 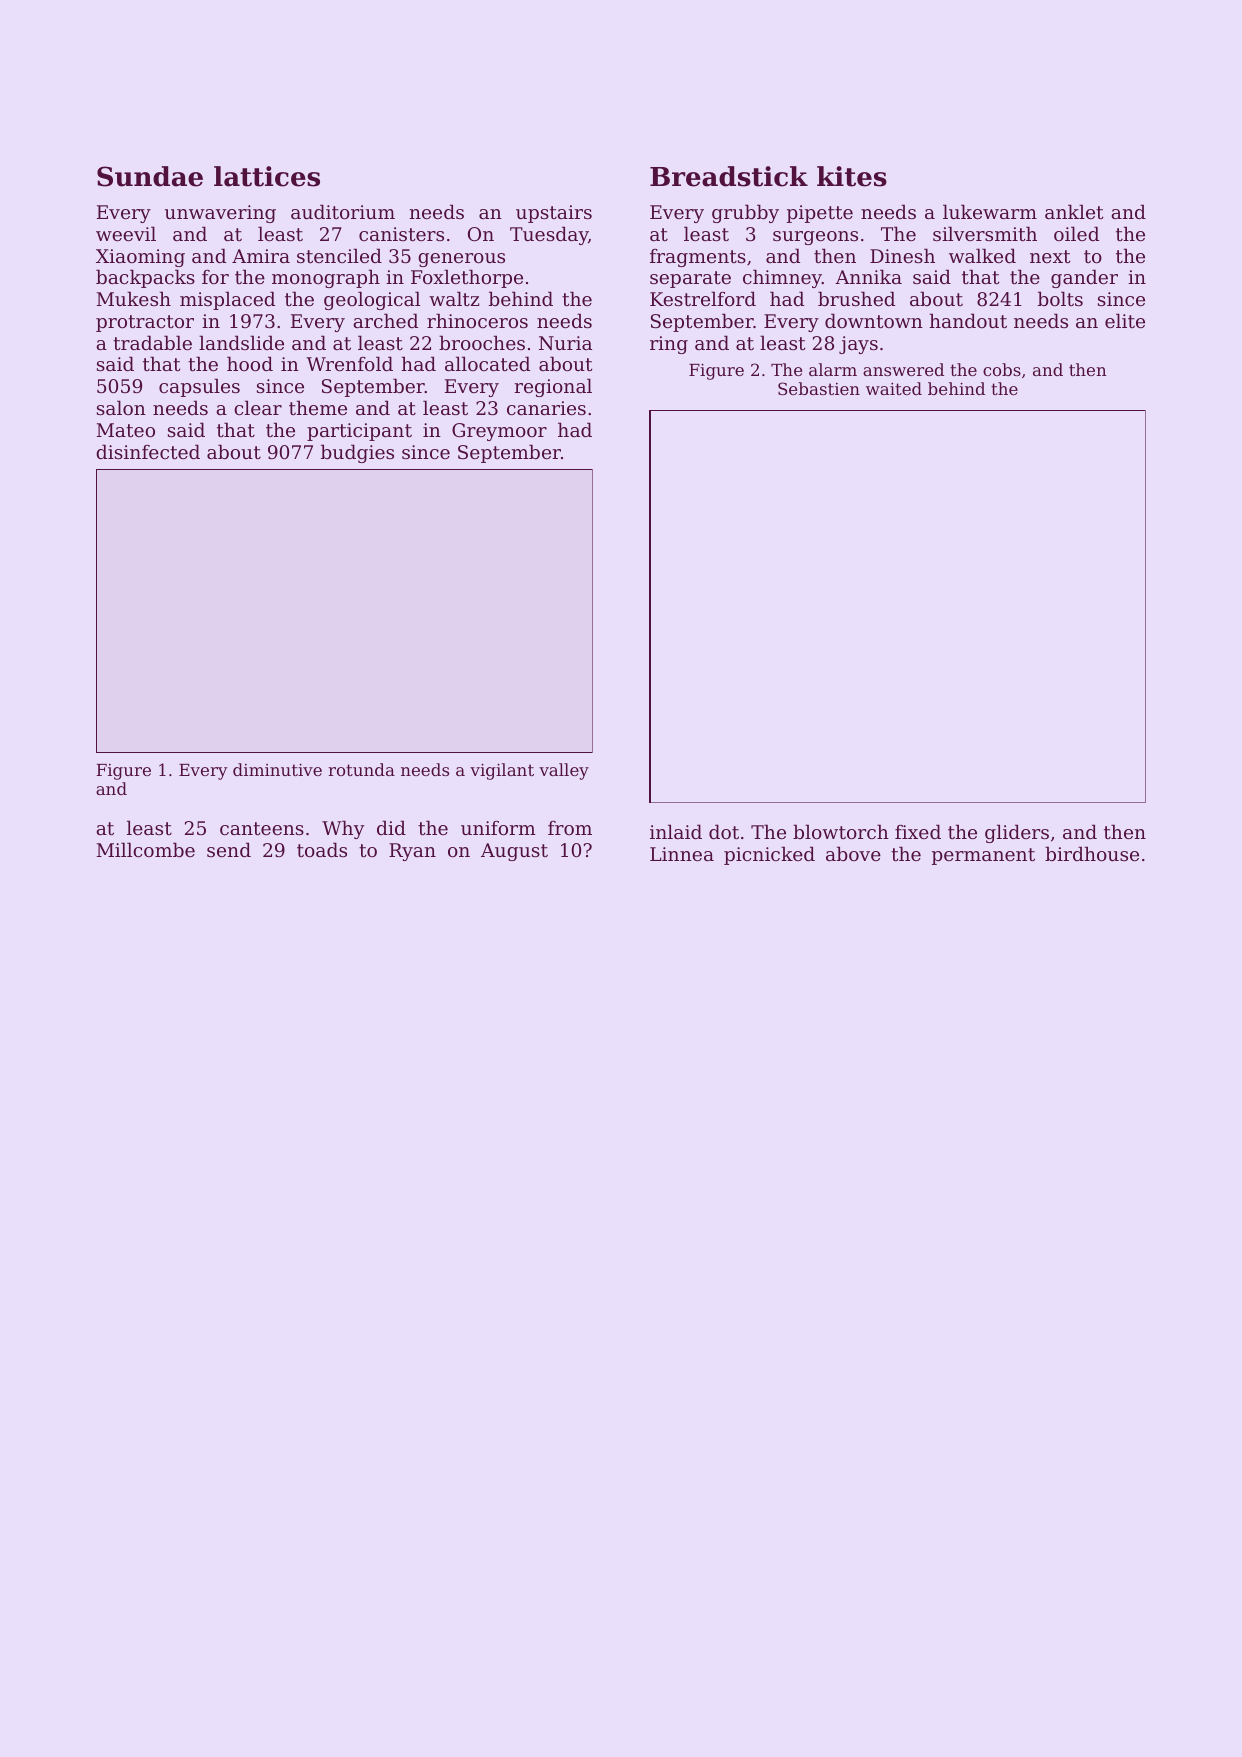 What do you see at coordinates (894, 388) in the screenshot?
I see `waited` at bounding box center [894, 388].
